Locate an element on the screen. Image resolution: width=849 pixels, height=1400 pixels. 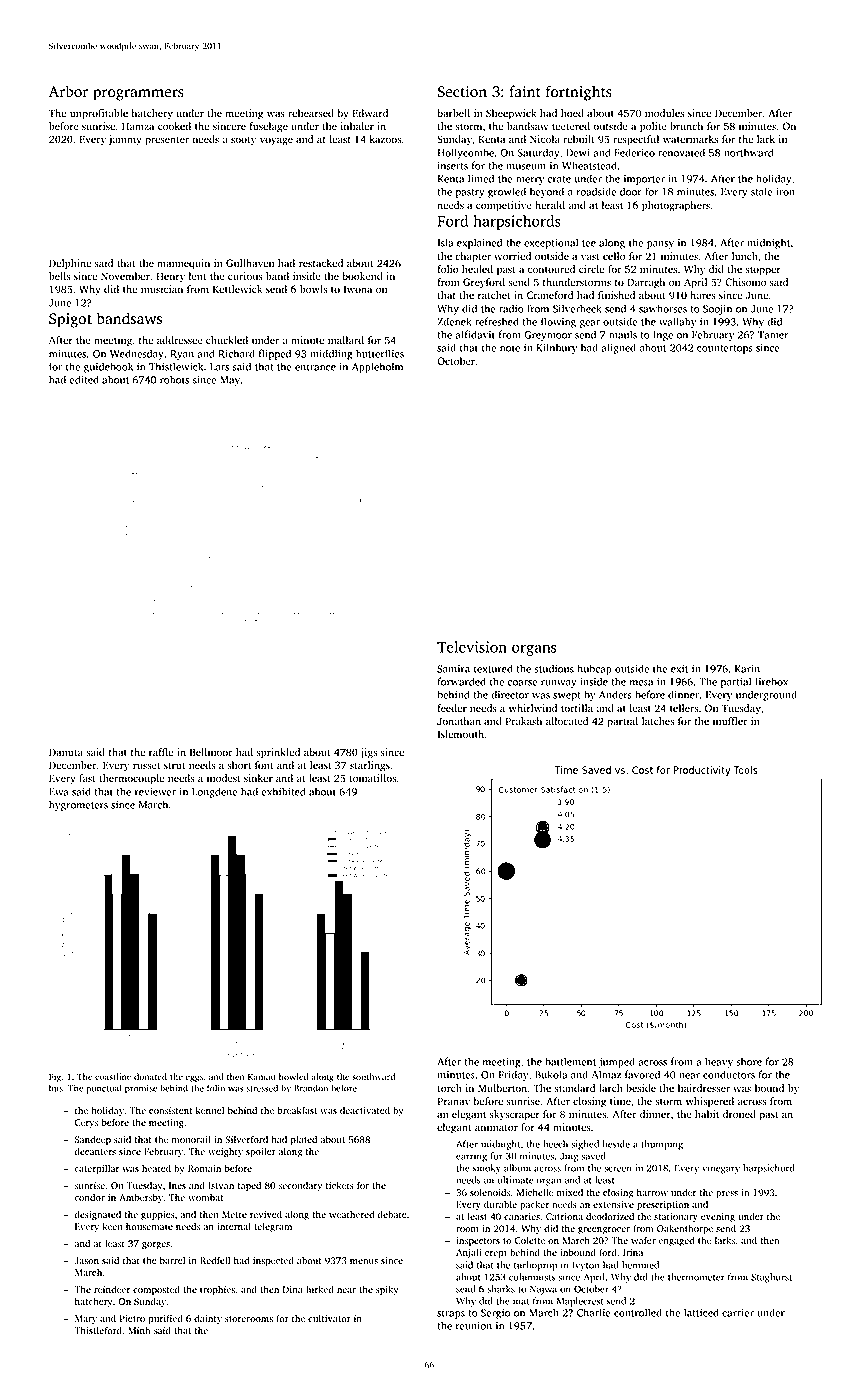
eggs is located at coordinates (194, 1078).
